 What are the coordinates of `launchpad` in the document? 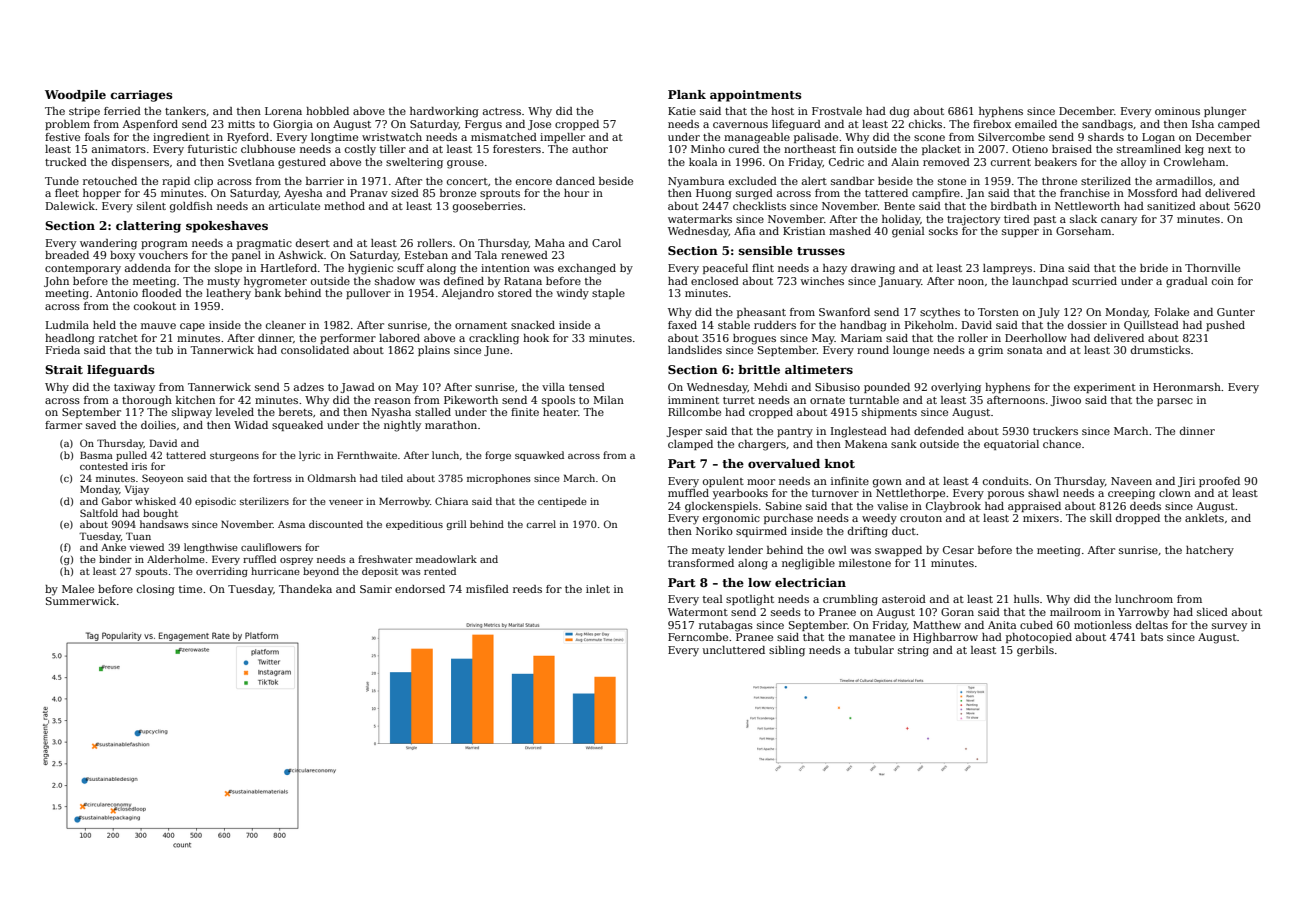 It's located at (1040, 282).
